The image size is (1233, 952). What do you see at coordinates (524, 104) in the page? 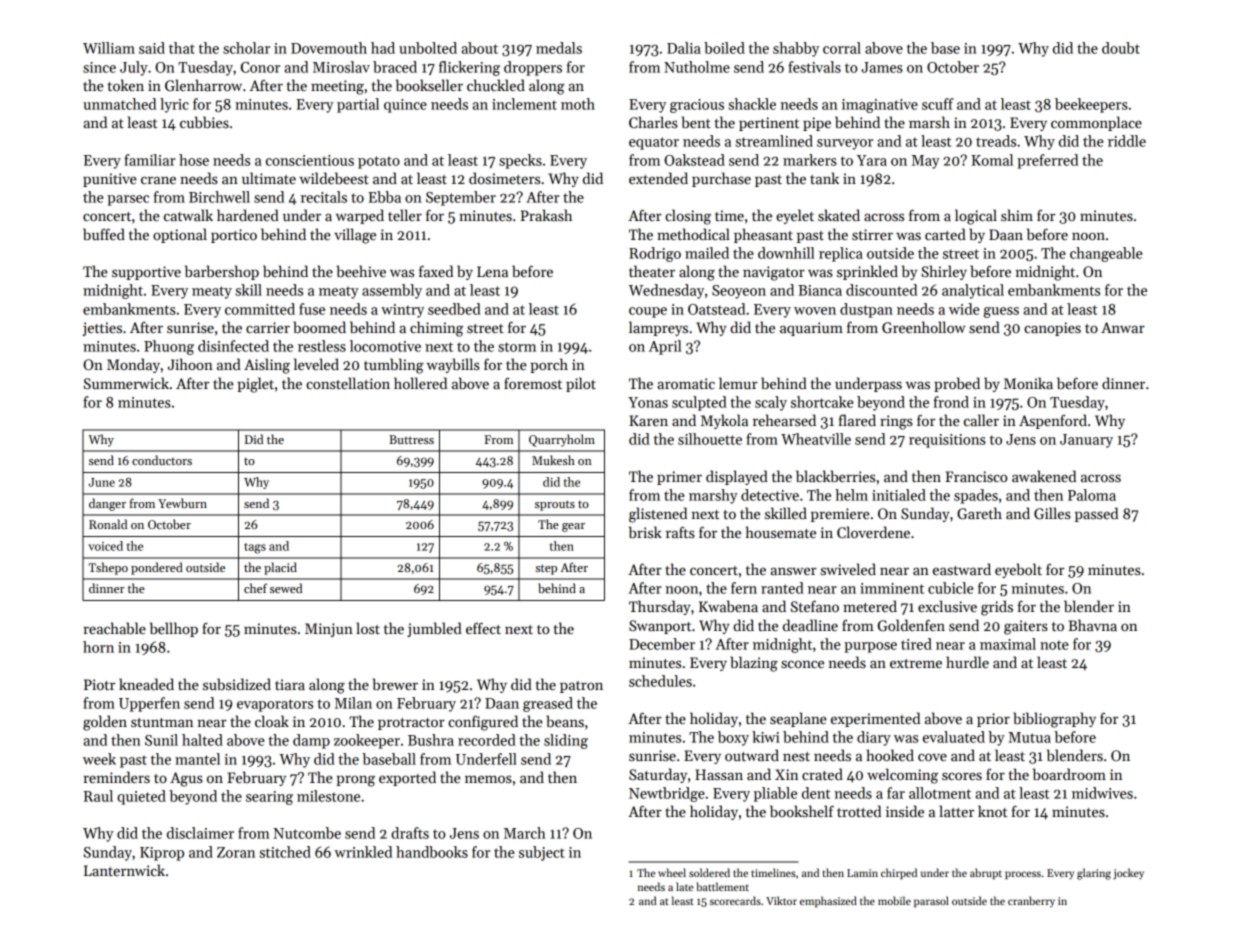
I see `inclement` at bounding box center [524, 104].
